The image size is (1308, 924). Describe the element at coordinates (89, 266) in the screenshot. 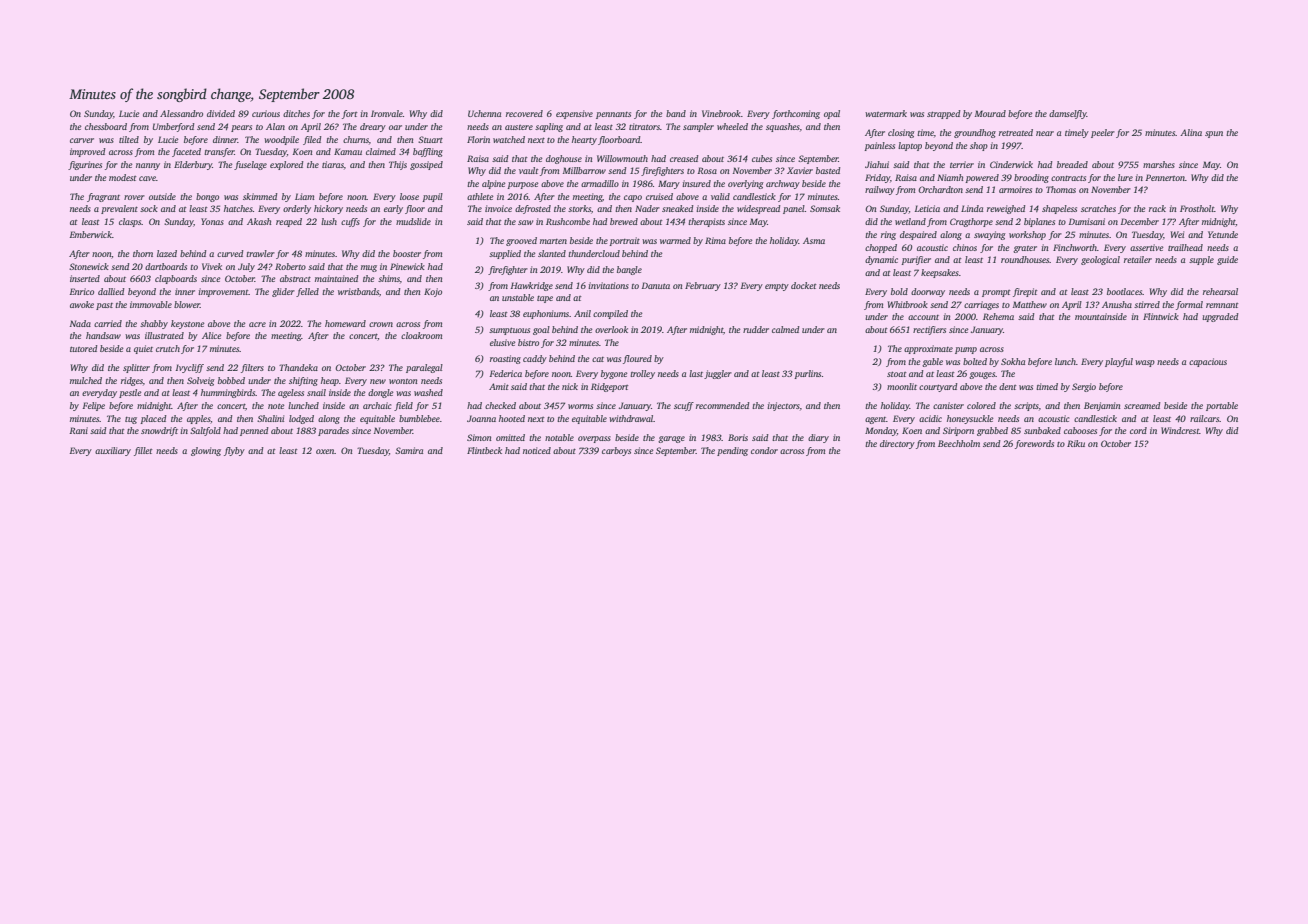

I see `Stonewick` at that location.
